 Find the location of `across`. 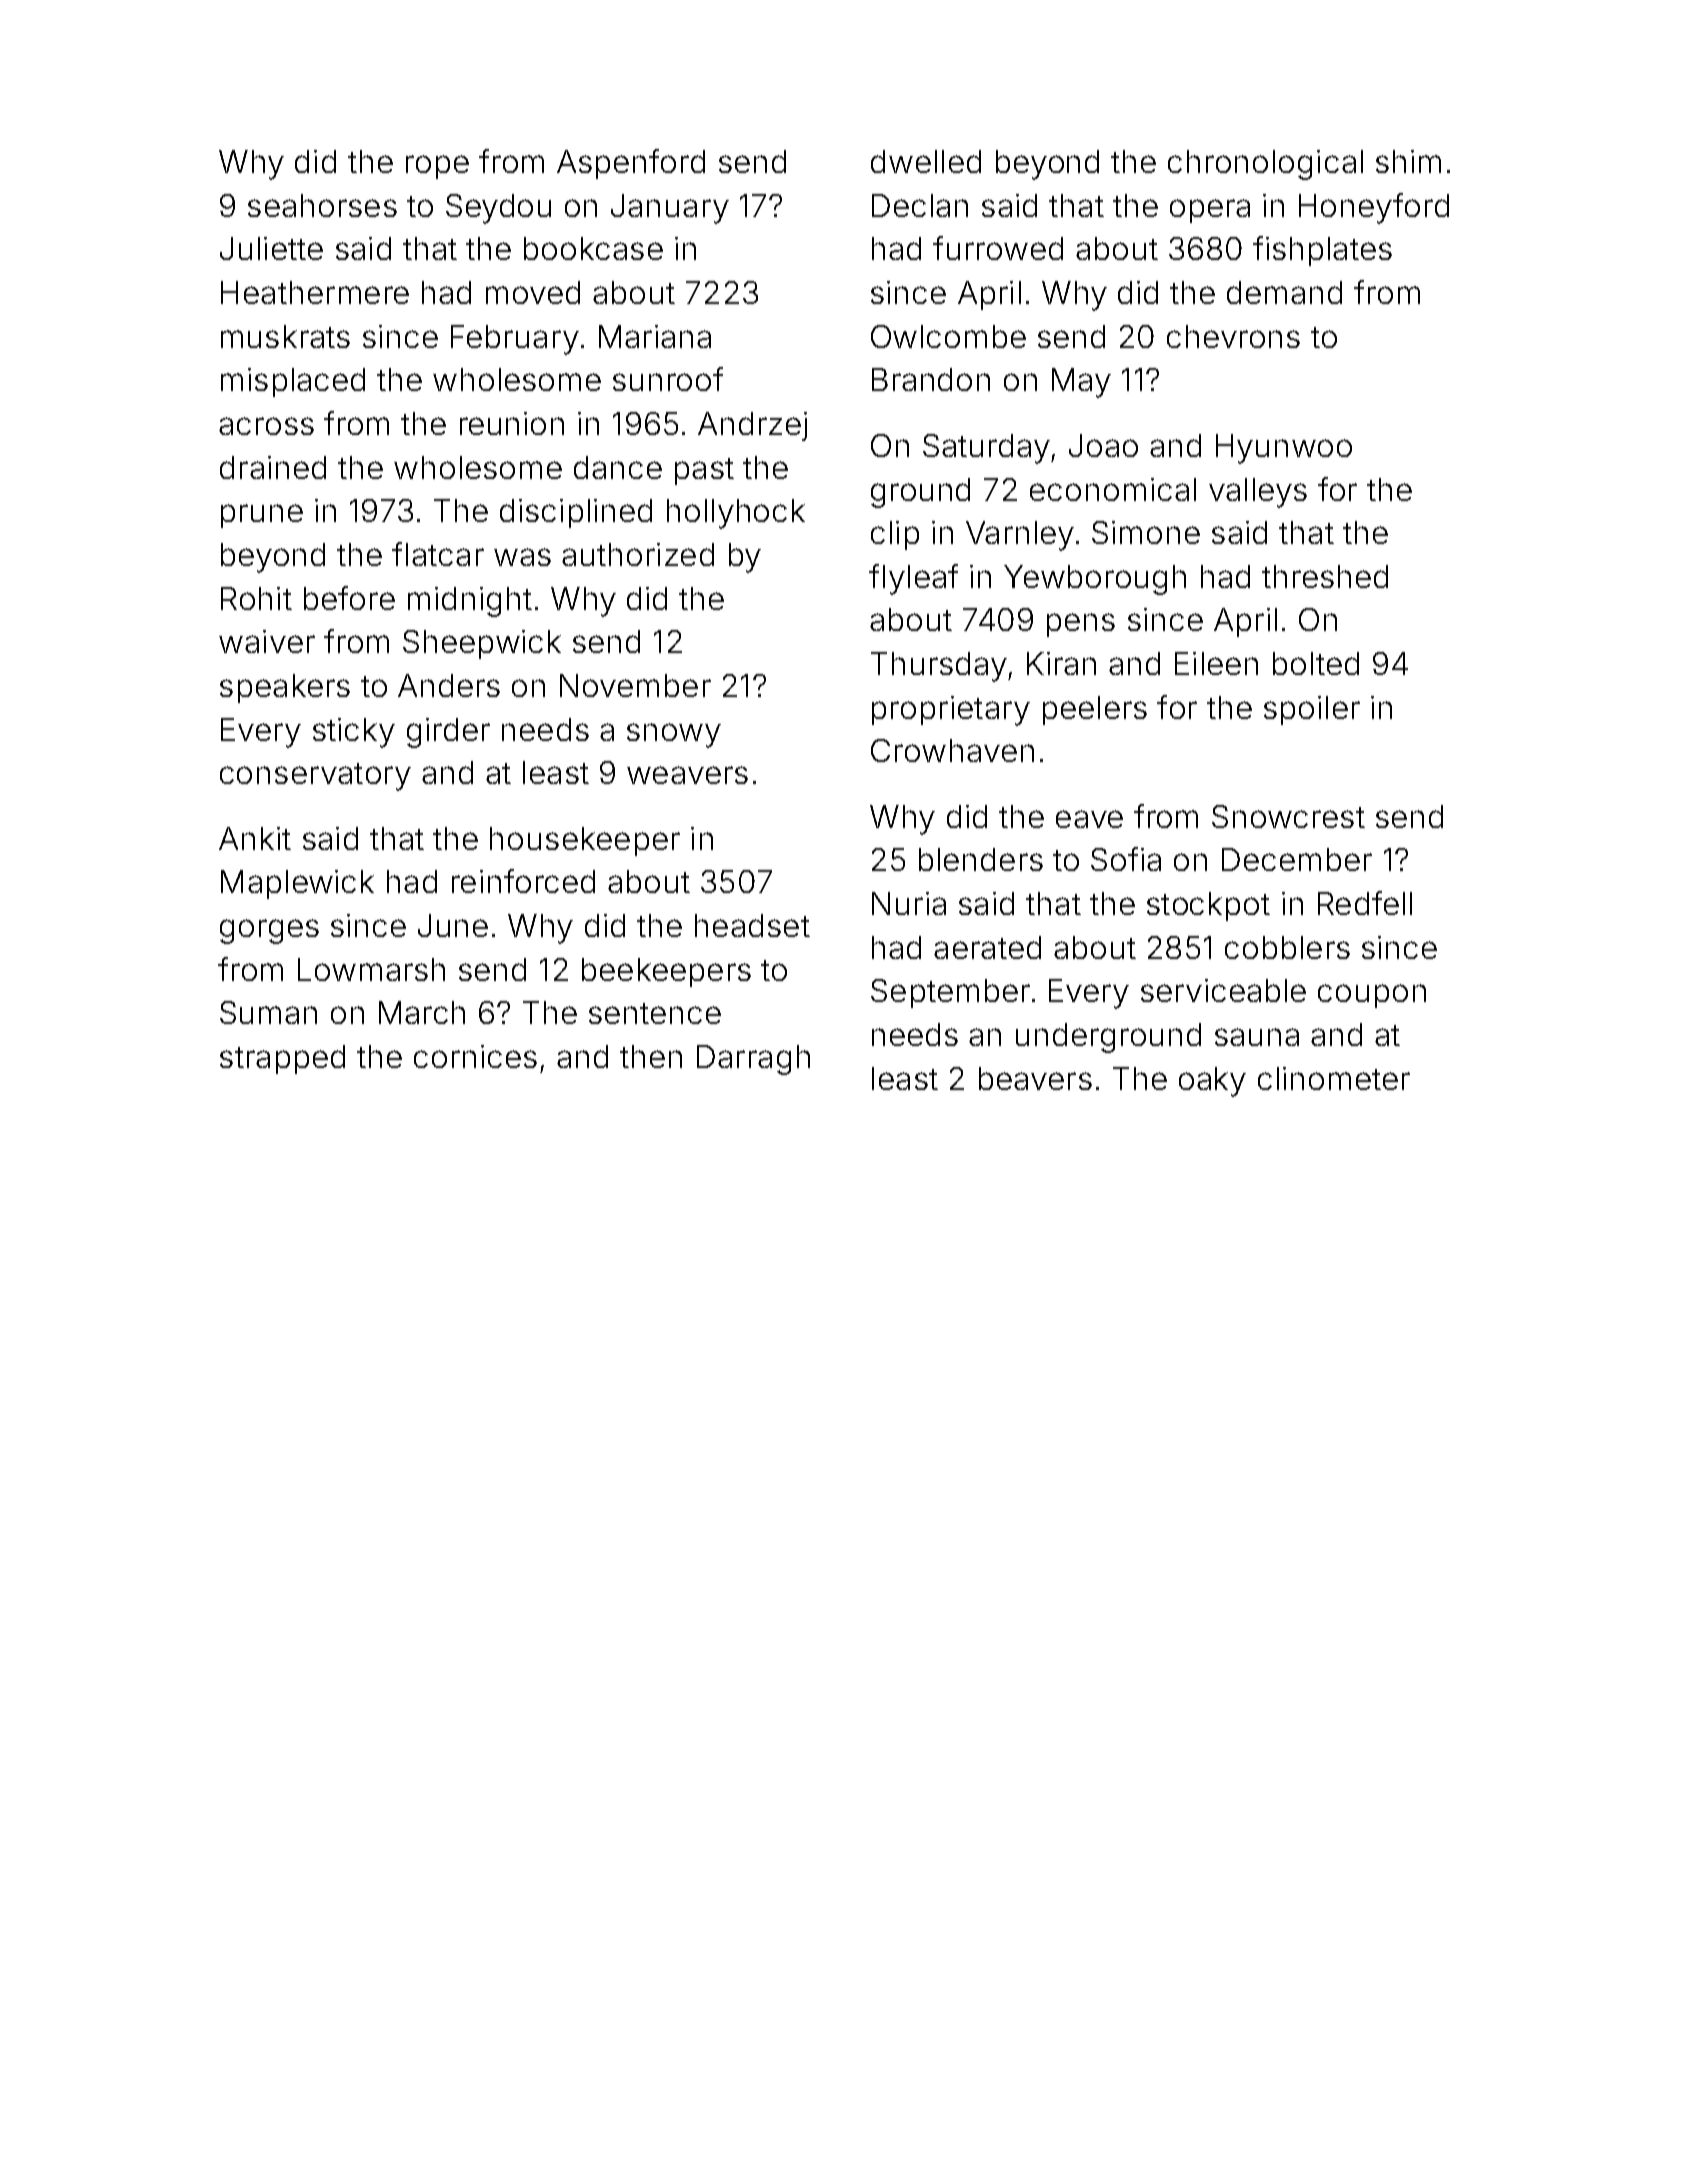

across is located at coordinates (266, 426).
